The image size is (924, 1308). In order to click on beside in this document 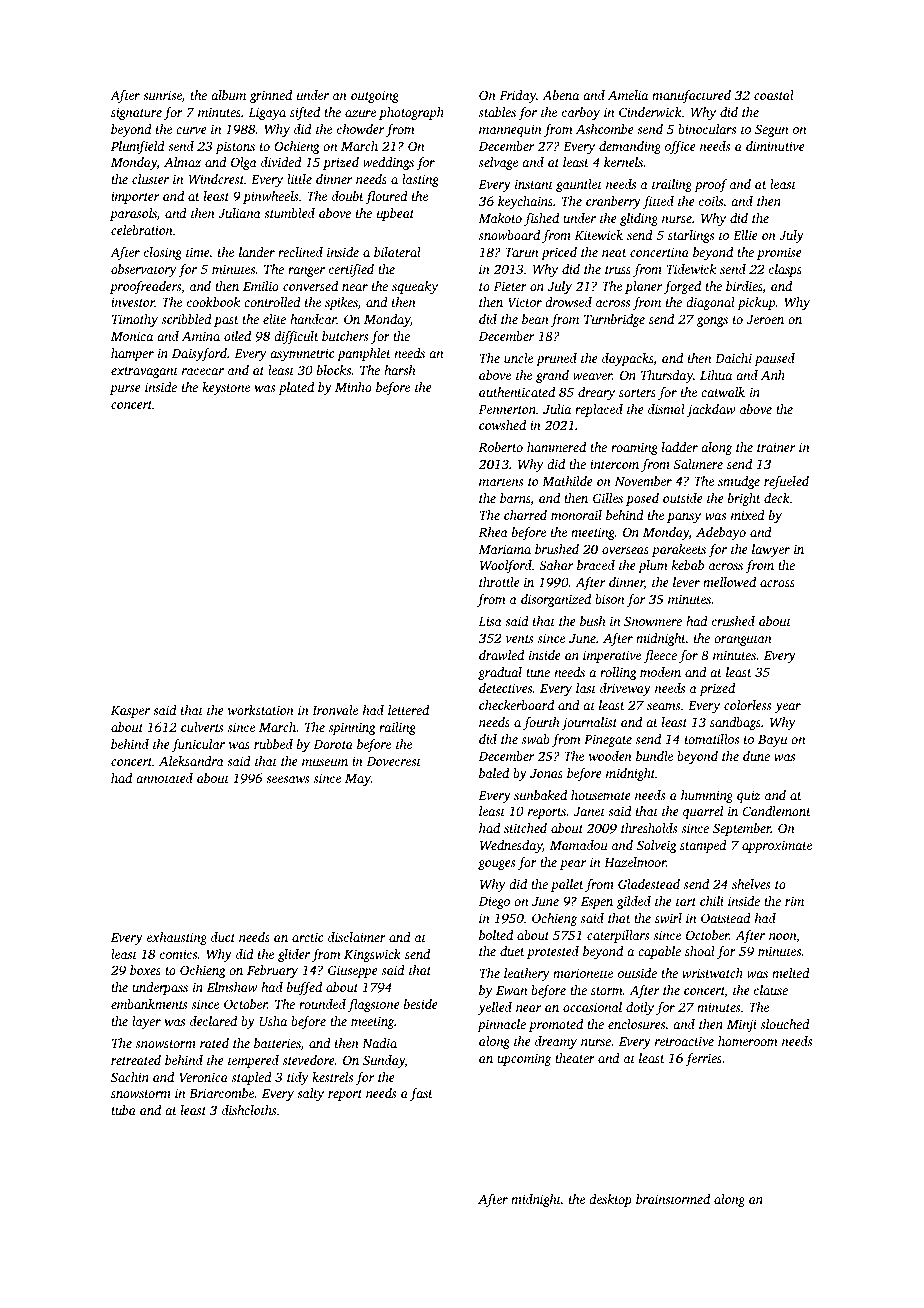, I will do `click(421, 1004)`.
